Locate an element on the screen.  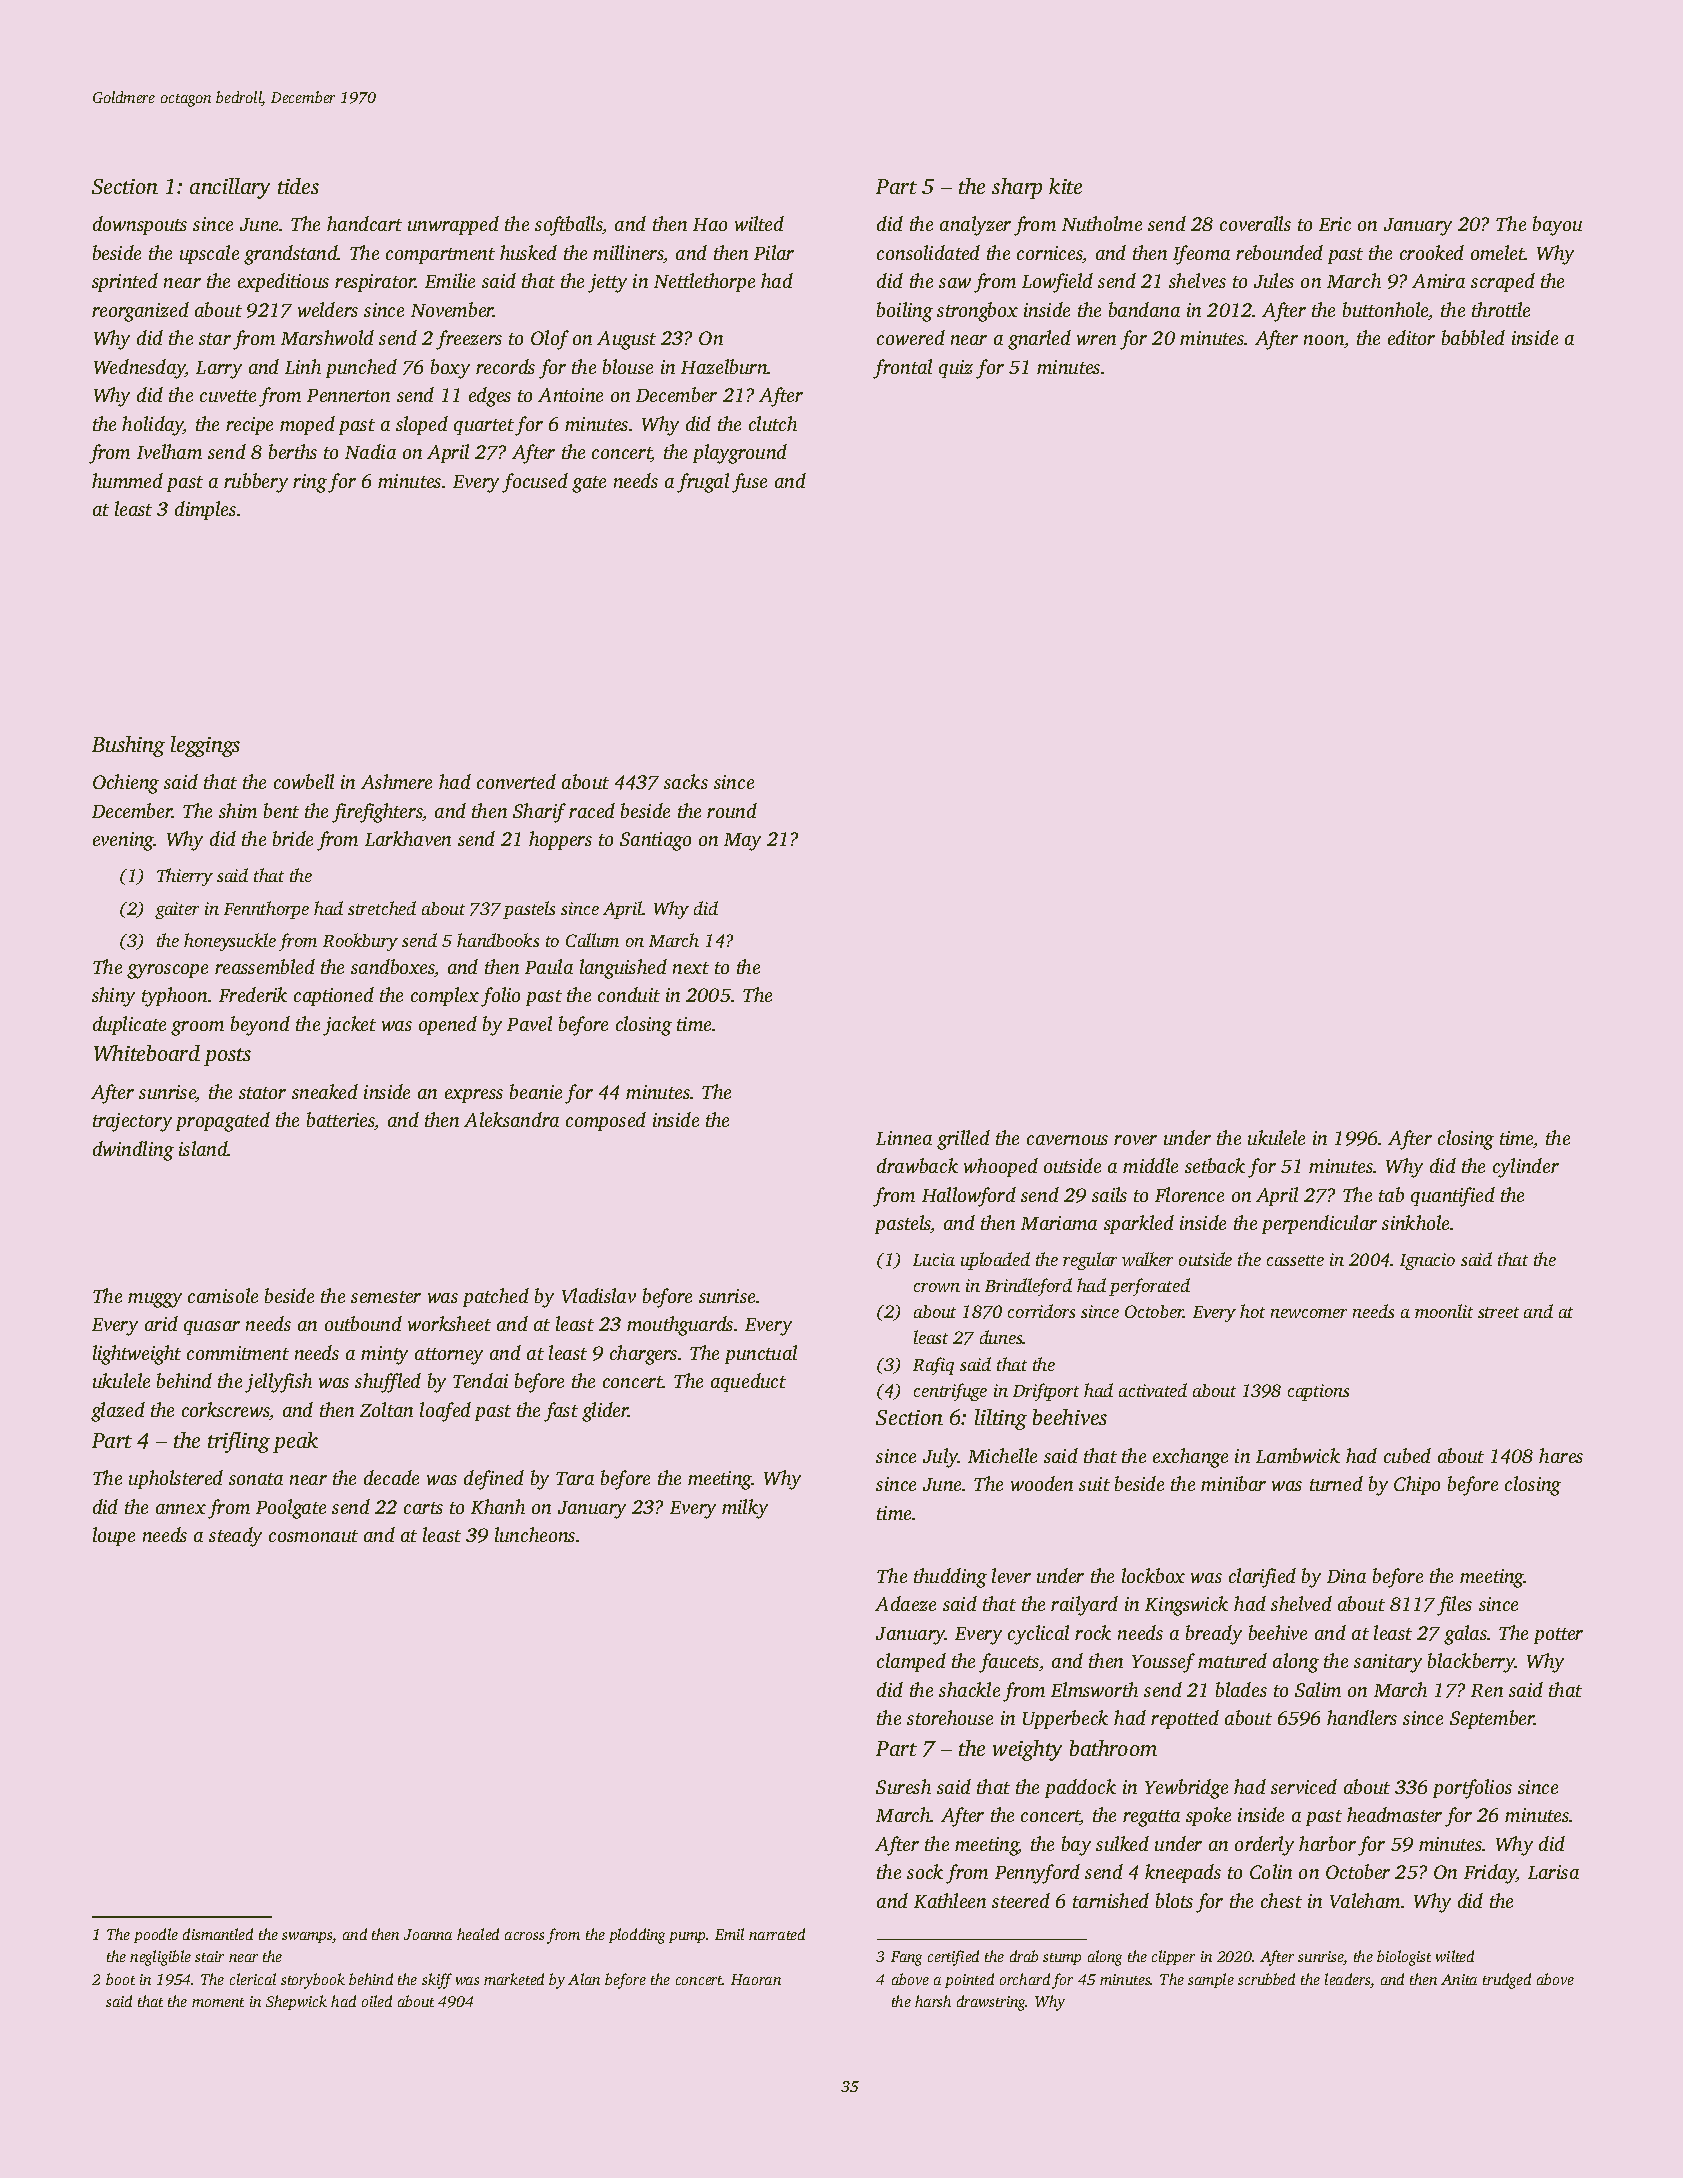
respirator is located at coordinates (375, 283).
